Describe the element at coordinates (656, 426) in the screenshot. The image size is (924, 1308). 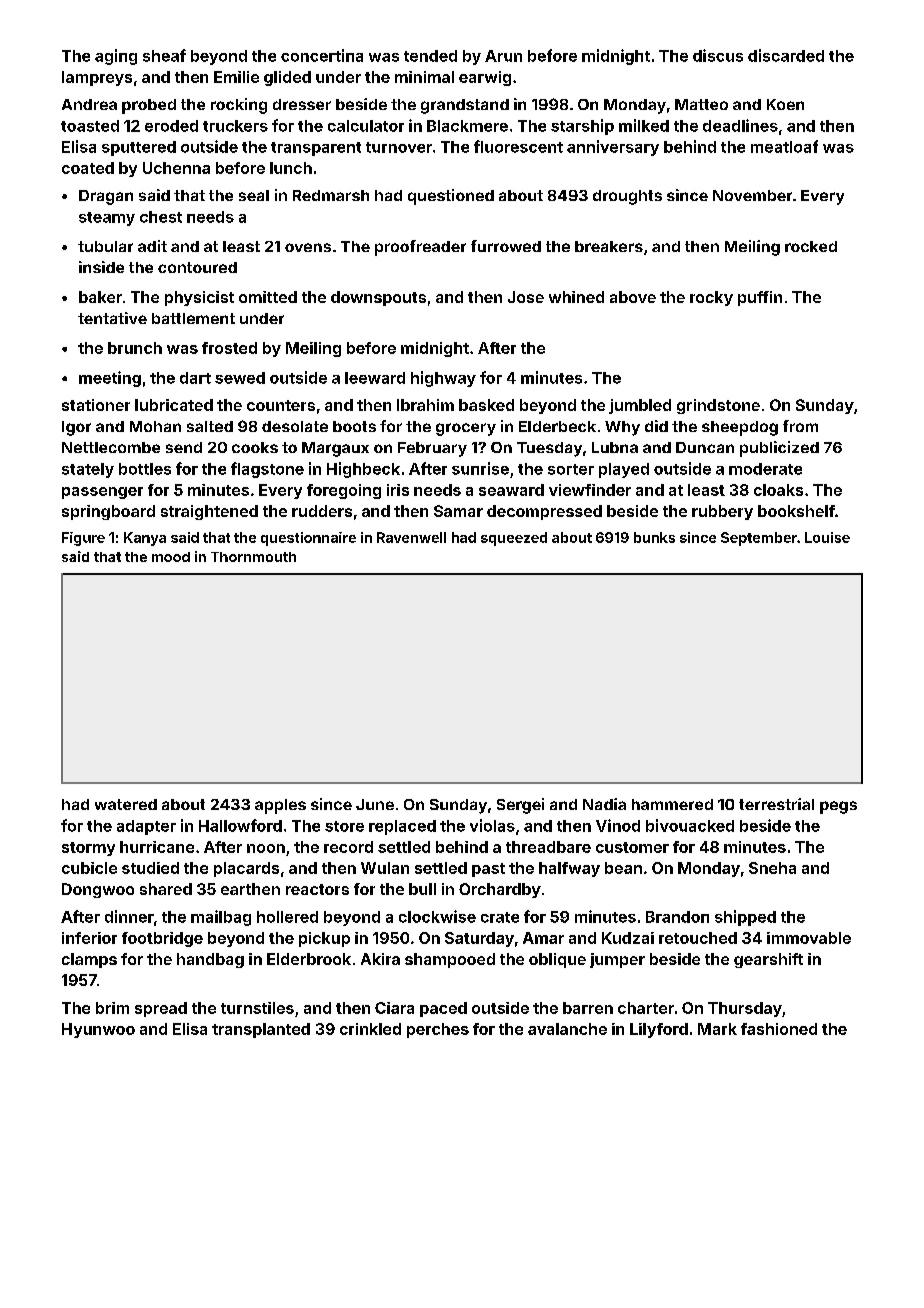
I see `did` at that location.
